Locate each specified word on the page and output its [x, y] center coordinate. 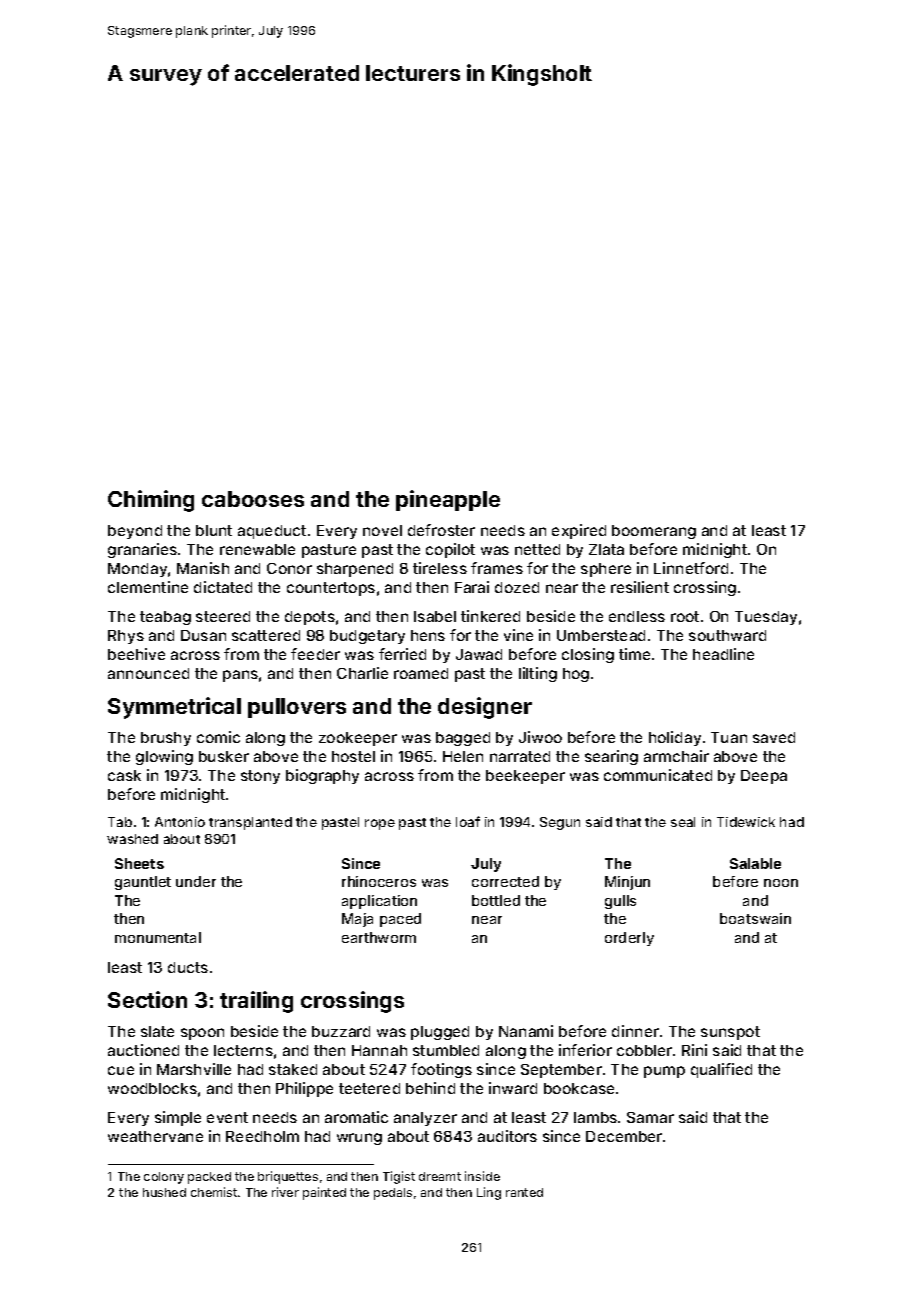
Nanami [526, 1031]
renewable [257, 549]
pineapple [448, 500]
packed [209, 1178]
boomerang [654, 532]
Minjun [627, 883]
